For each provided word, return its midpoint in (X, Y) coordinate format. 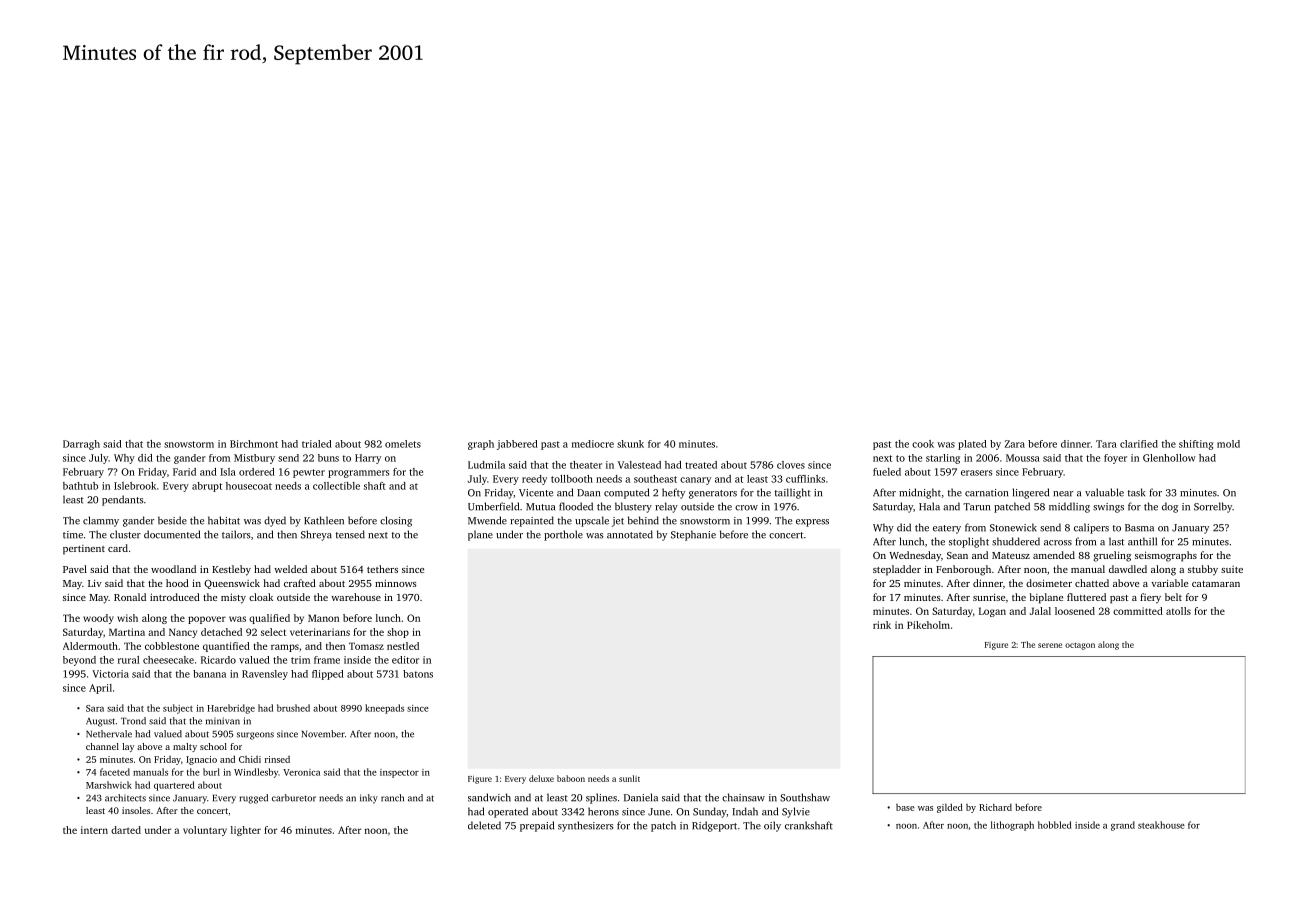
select (273, 632)
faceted (115, 772)
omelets (403, 444)
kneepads (384, 709)
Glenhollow (1169, 458)
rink (882, 625)
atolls (1178, 611)
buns (328, 458)
